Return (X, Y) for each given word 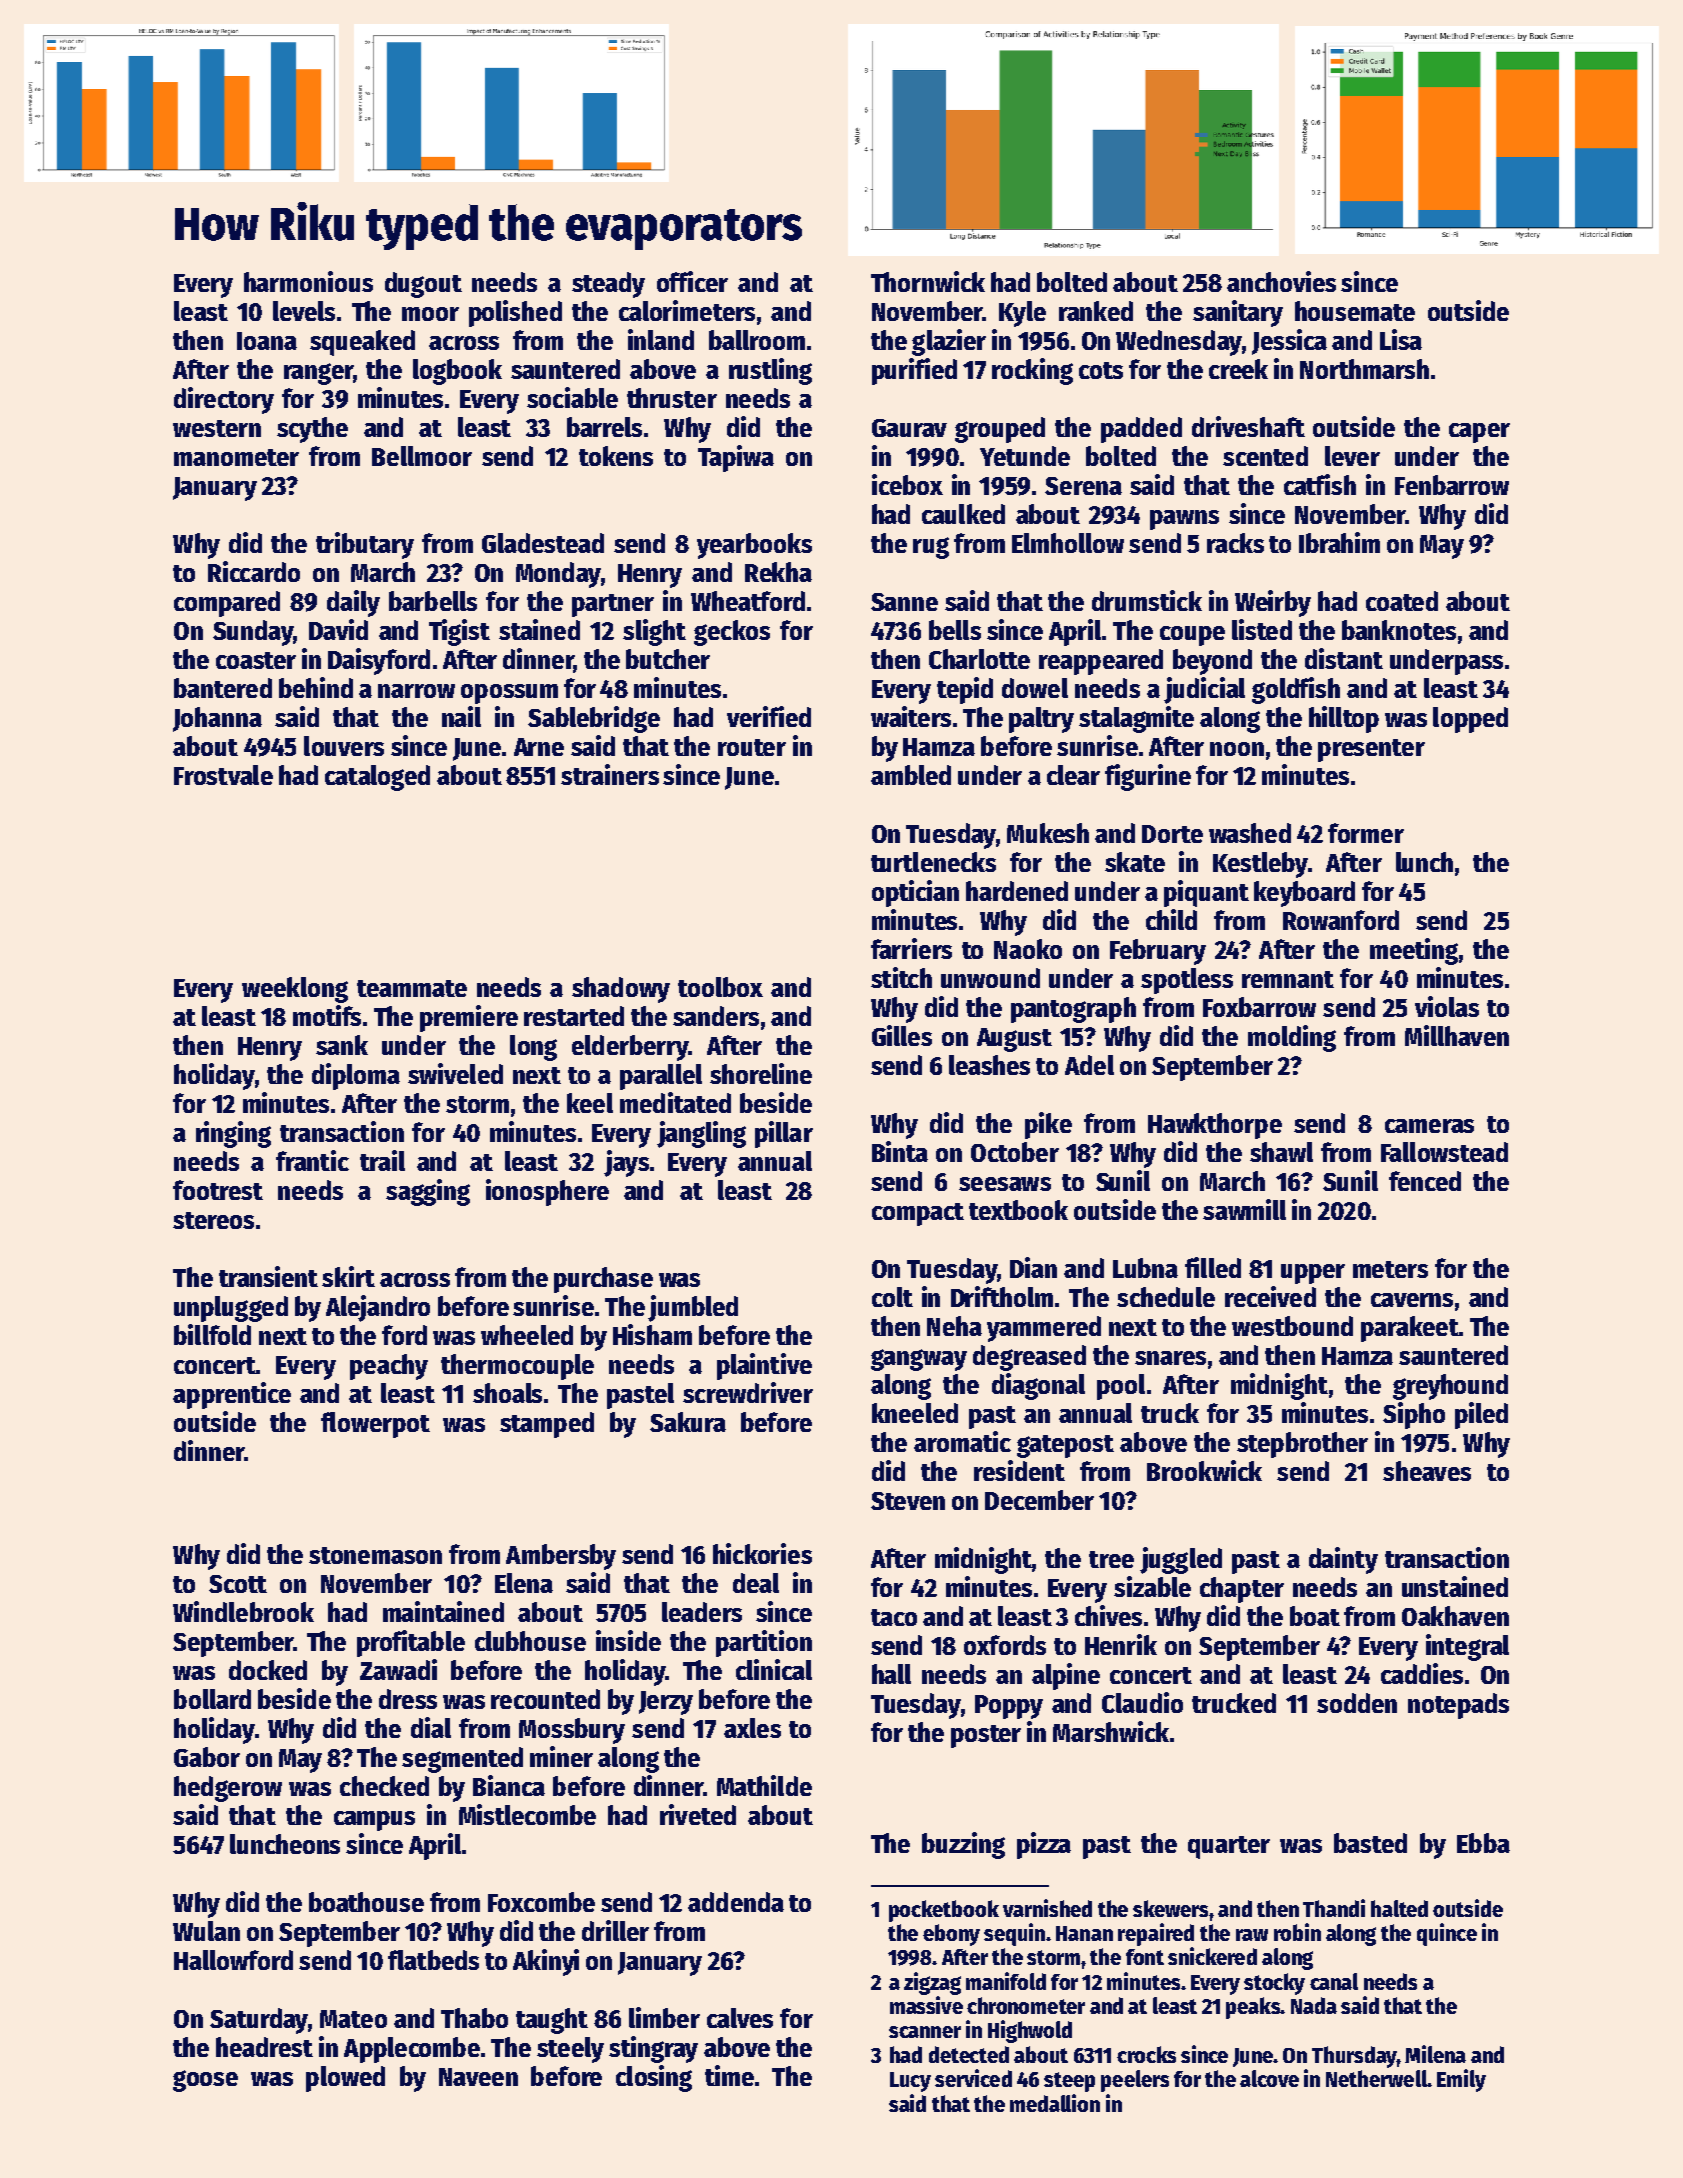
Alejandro (378, 1308)
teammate (412, 988)
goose (205, 2081)
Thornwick (928, 281)
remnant (1288, 979)
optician (915, 893)
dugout (423, 285)
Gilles (902, 1035)
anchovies (1281, 281)
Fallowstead (1444, 1152)
